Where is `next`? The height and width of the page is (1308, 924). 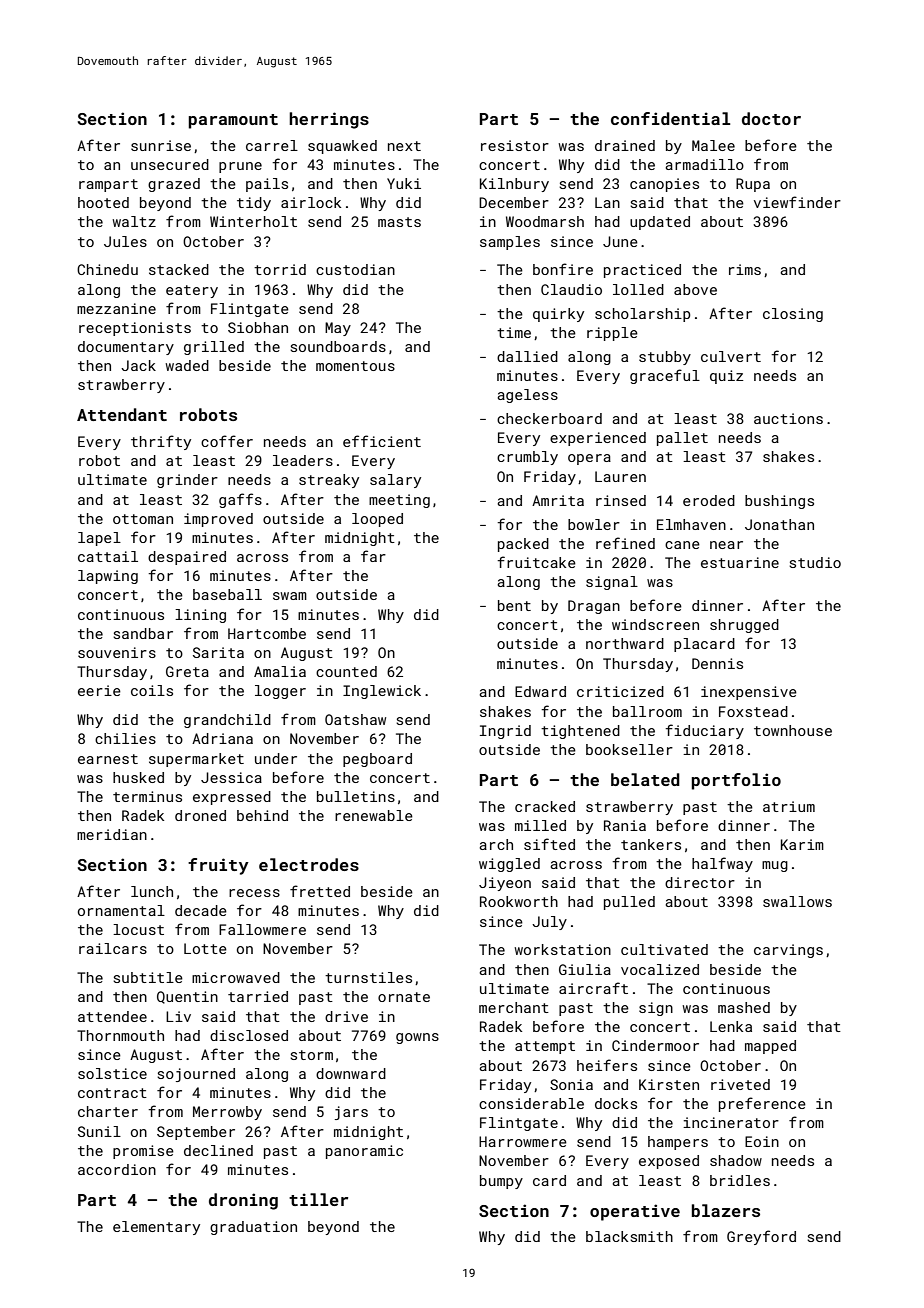 next is located at coordinates (404, 146).
